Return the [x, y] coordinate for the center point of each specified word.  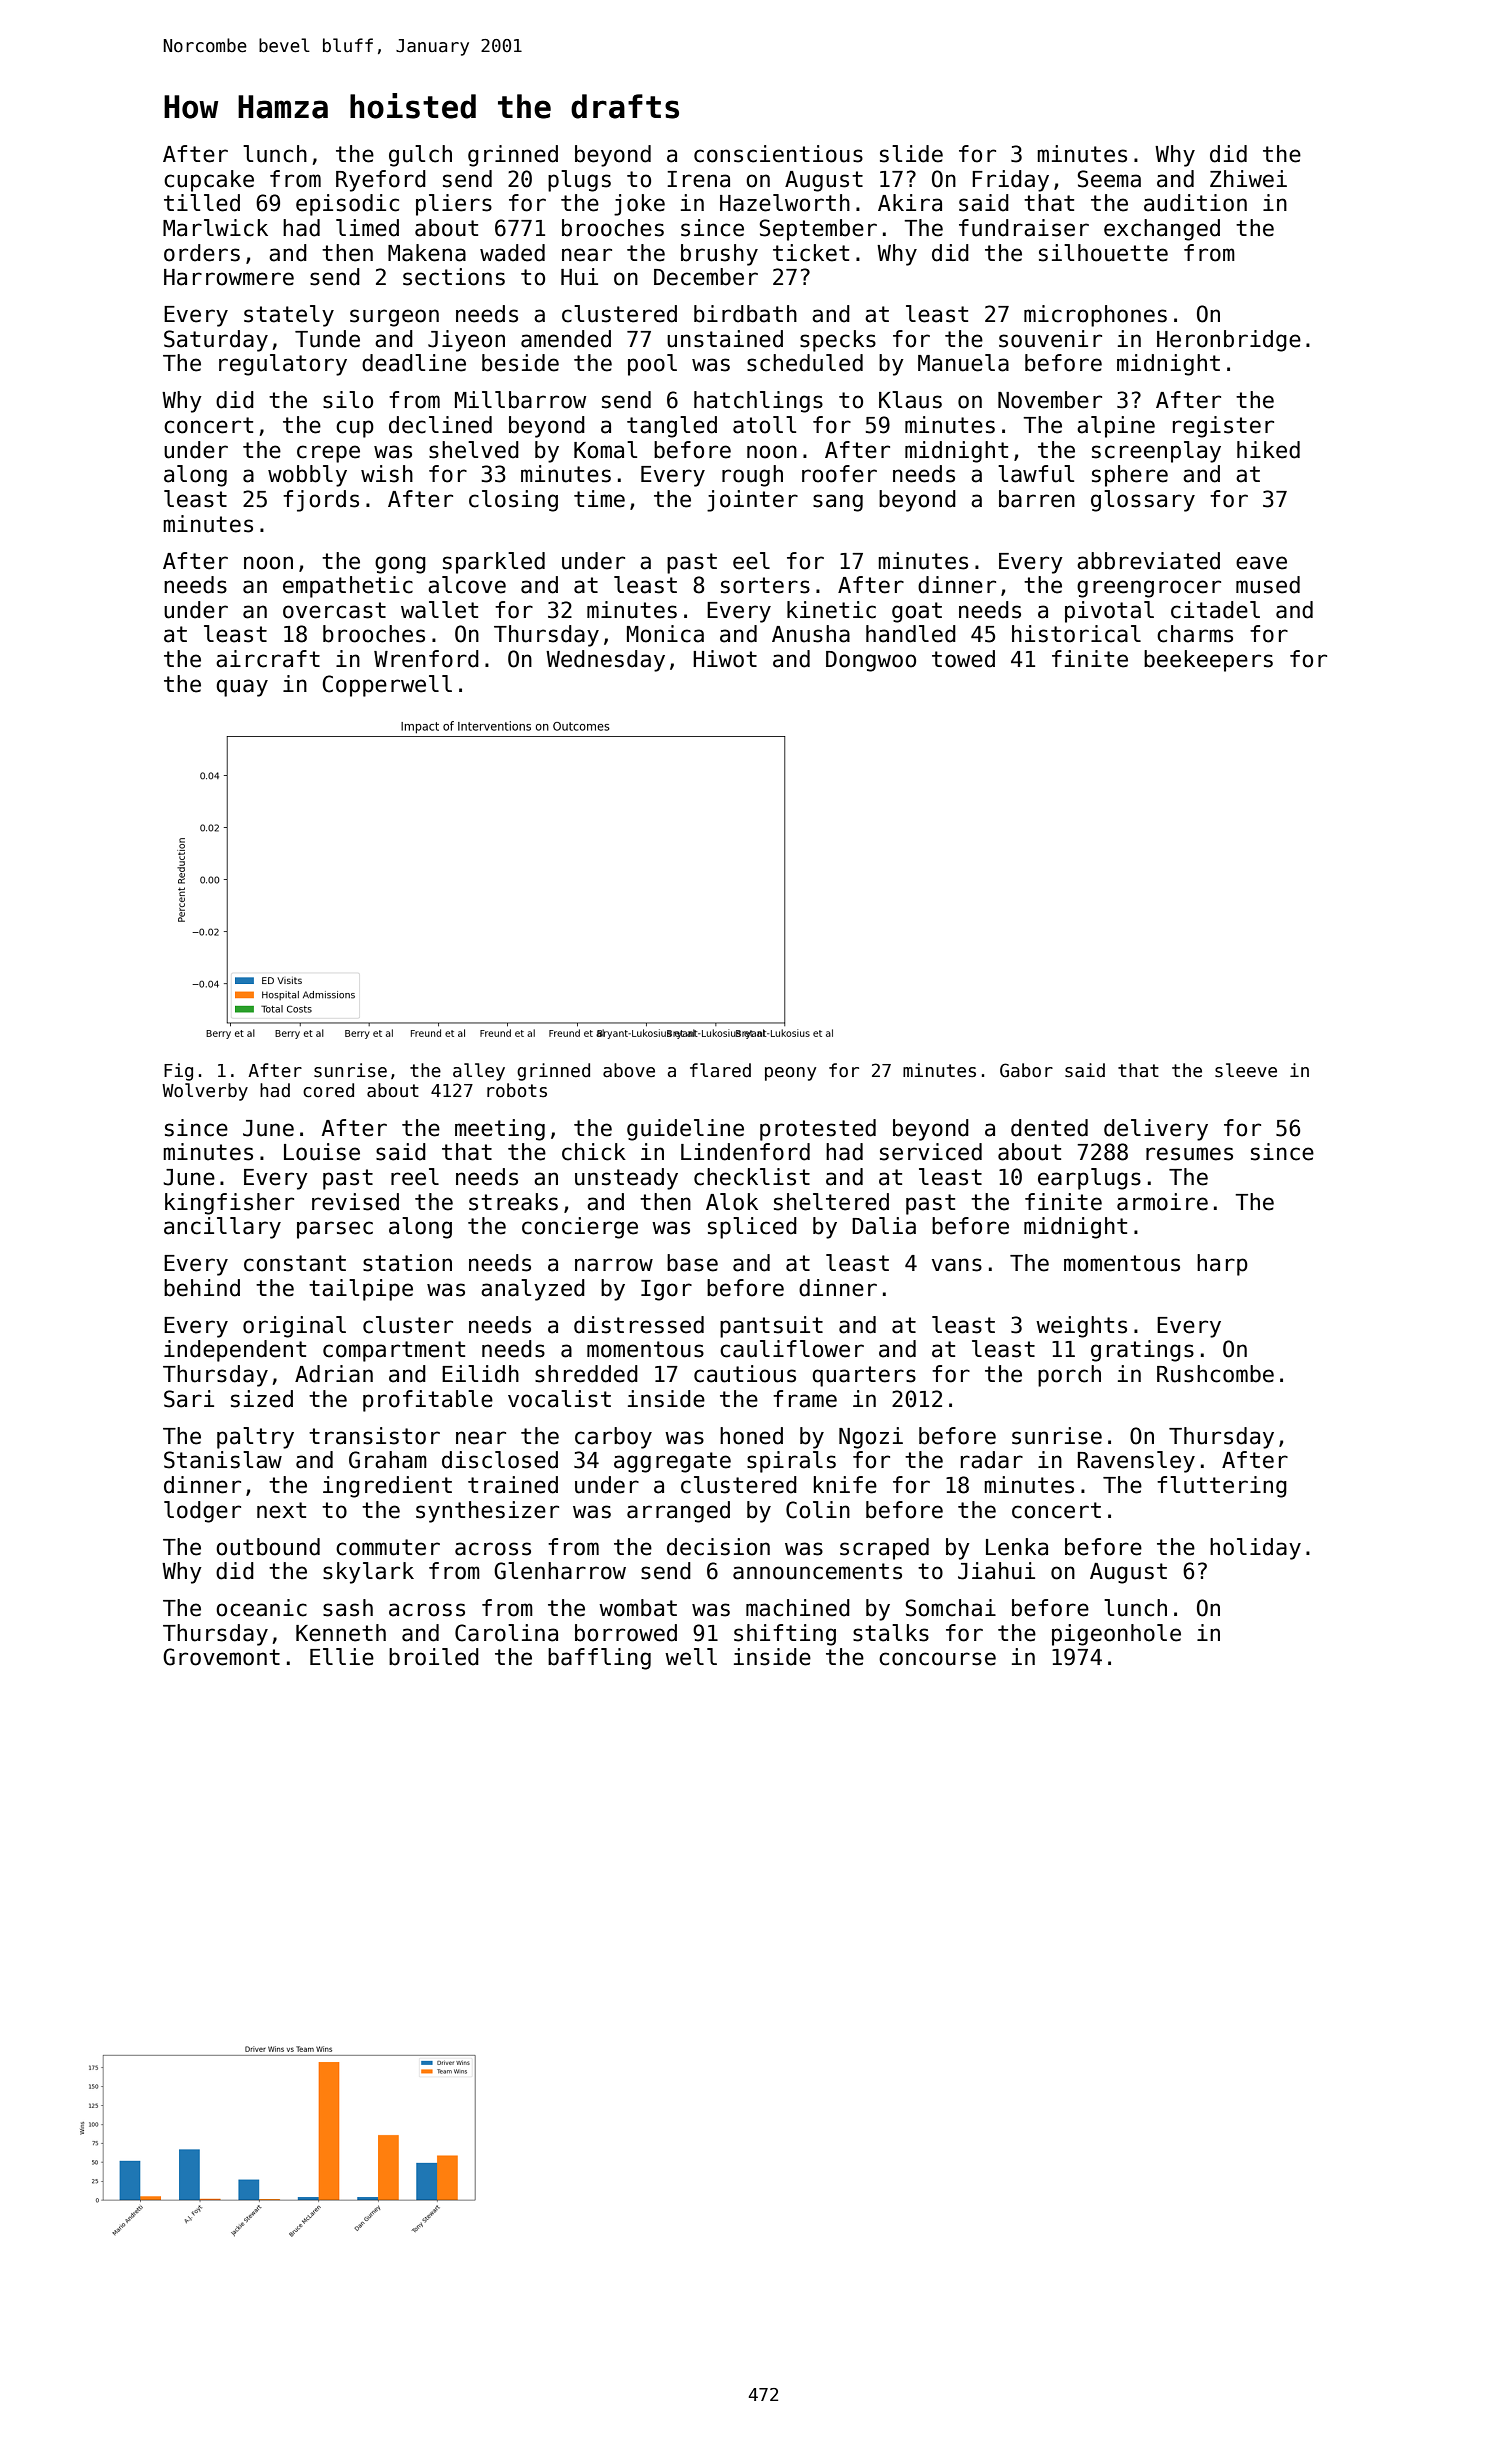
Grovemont [221, 1657]
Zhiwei [1248, 179]
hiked [1268, 450]
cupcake [209, 181]
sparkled [494, 563]
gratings [1142, 1351]
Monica [665, 634]
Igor [666, 1290]
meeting [500, 1130]
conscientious [778, 154]
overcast [334, 610]
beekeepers [1208, 661]
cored [328, 1090]
